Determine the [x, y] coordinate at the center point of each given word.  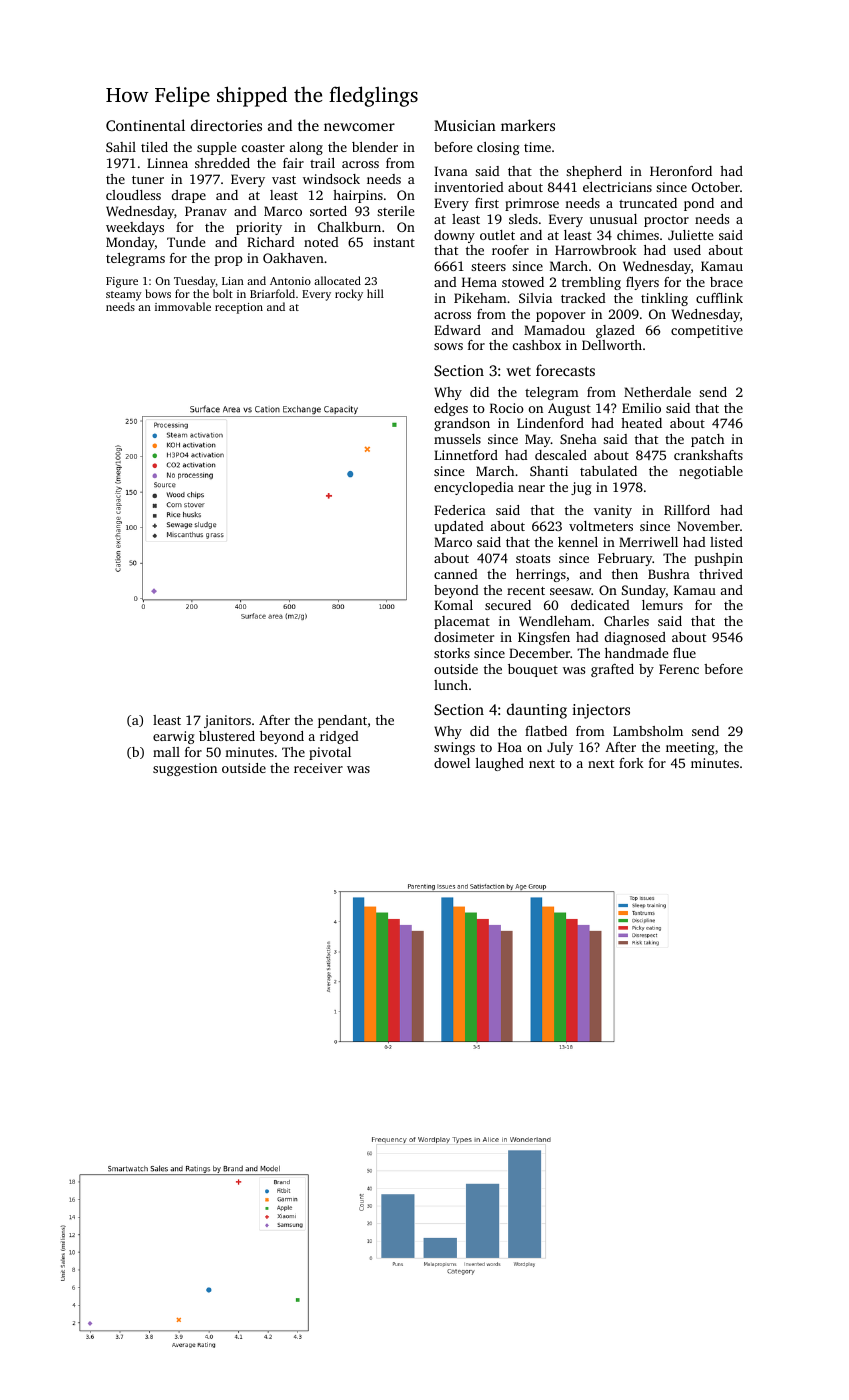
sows [448, 346]
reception [239, 308]
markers [528, 125]
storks [452, 653]
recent [526, 591]
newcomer [359, 127]
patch [707, 440]
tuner [148, 180]
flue [684, 653]
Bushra [669, 574]
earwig [173, 737]
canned [456, 574]
